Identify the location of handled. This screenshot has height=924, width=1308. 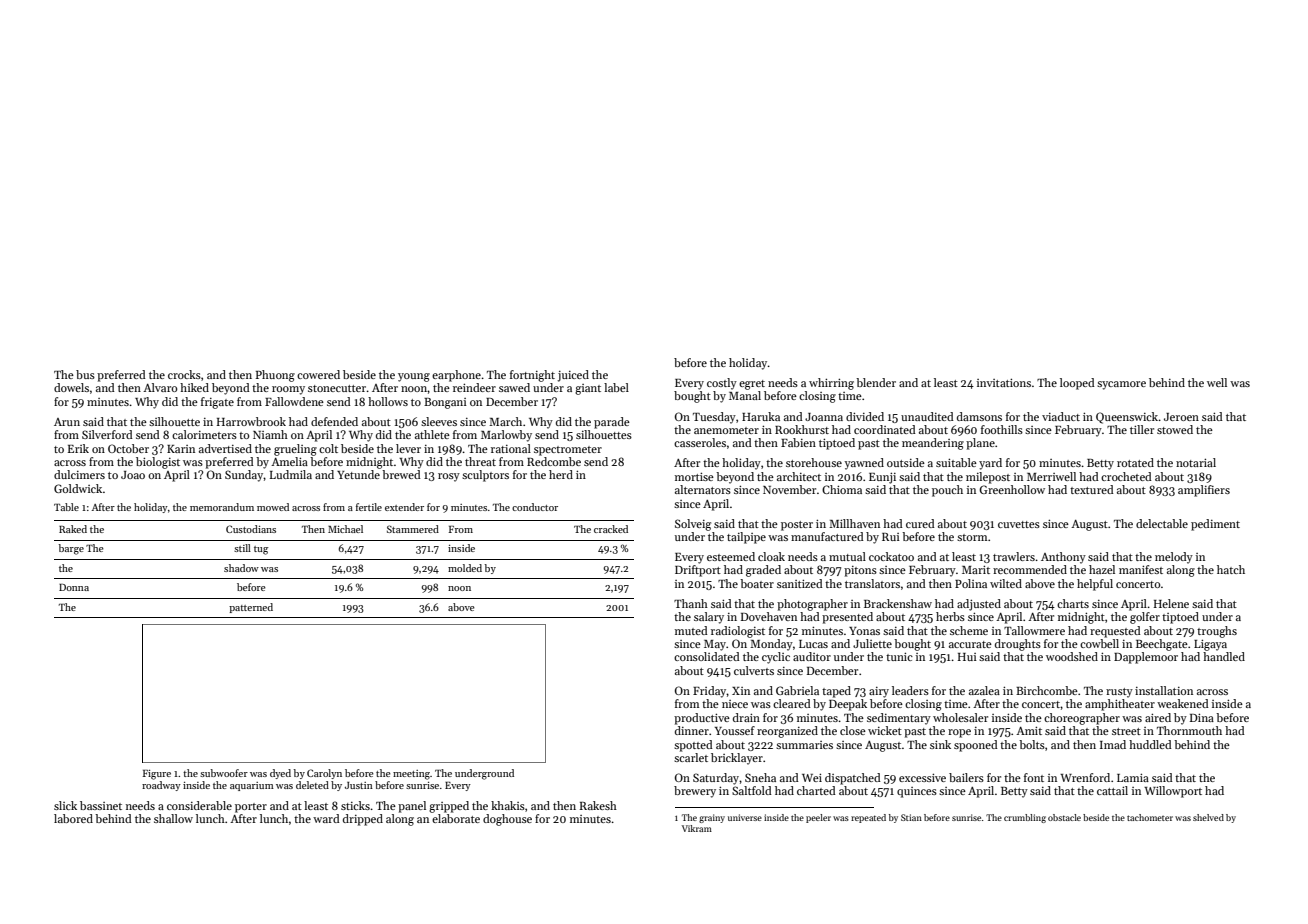
(1224, 656).
